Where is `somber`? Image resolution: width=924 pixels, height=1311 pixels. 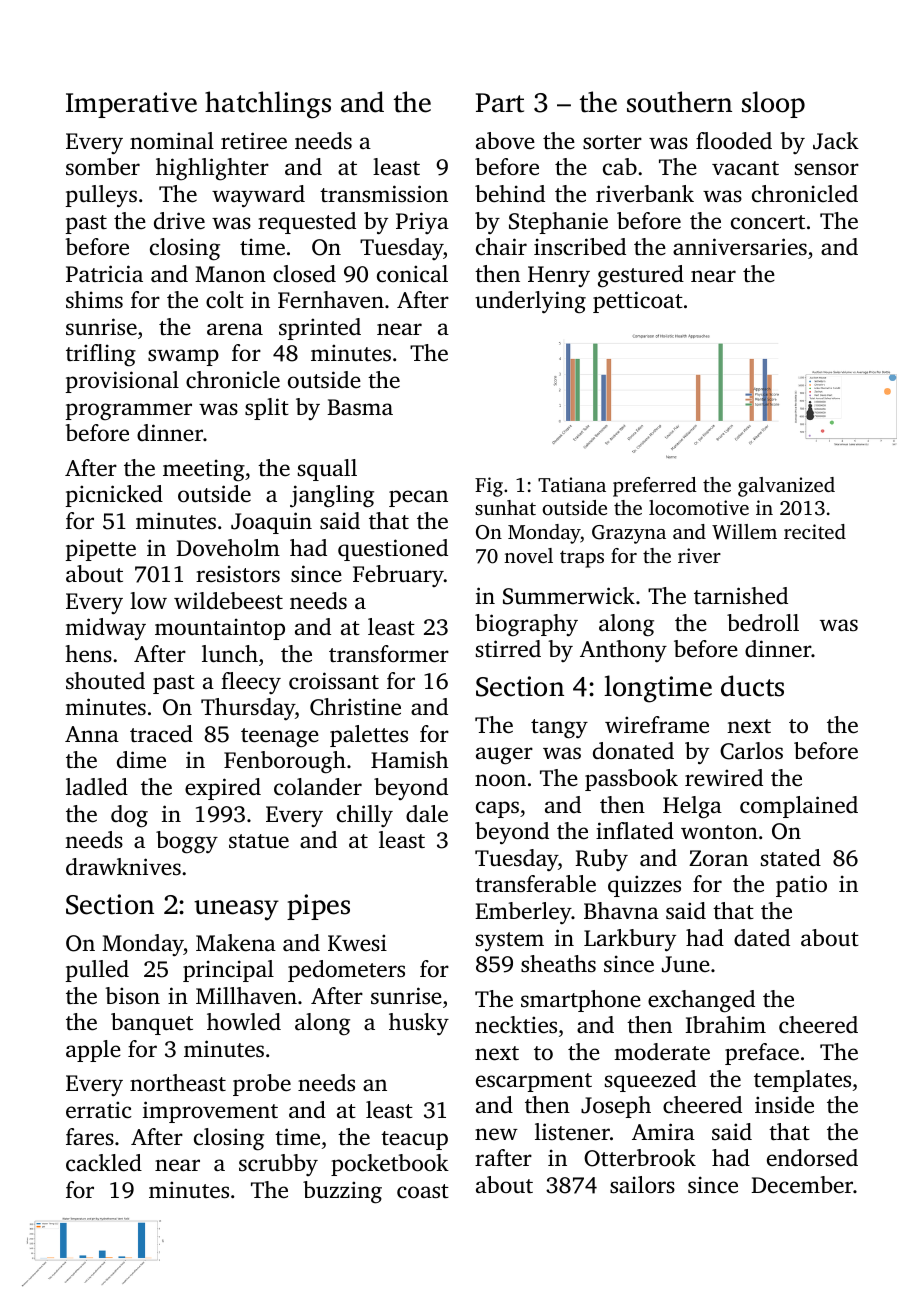 somber is located at coordinates (103, 167).
